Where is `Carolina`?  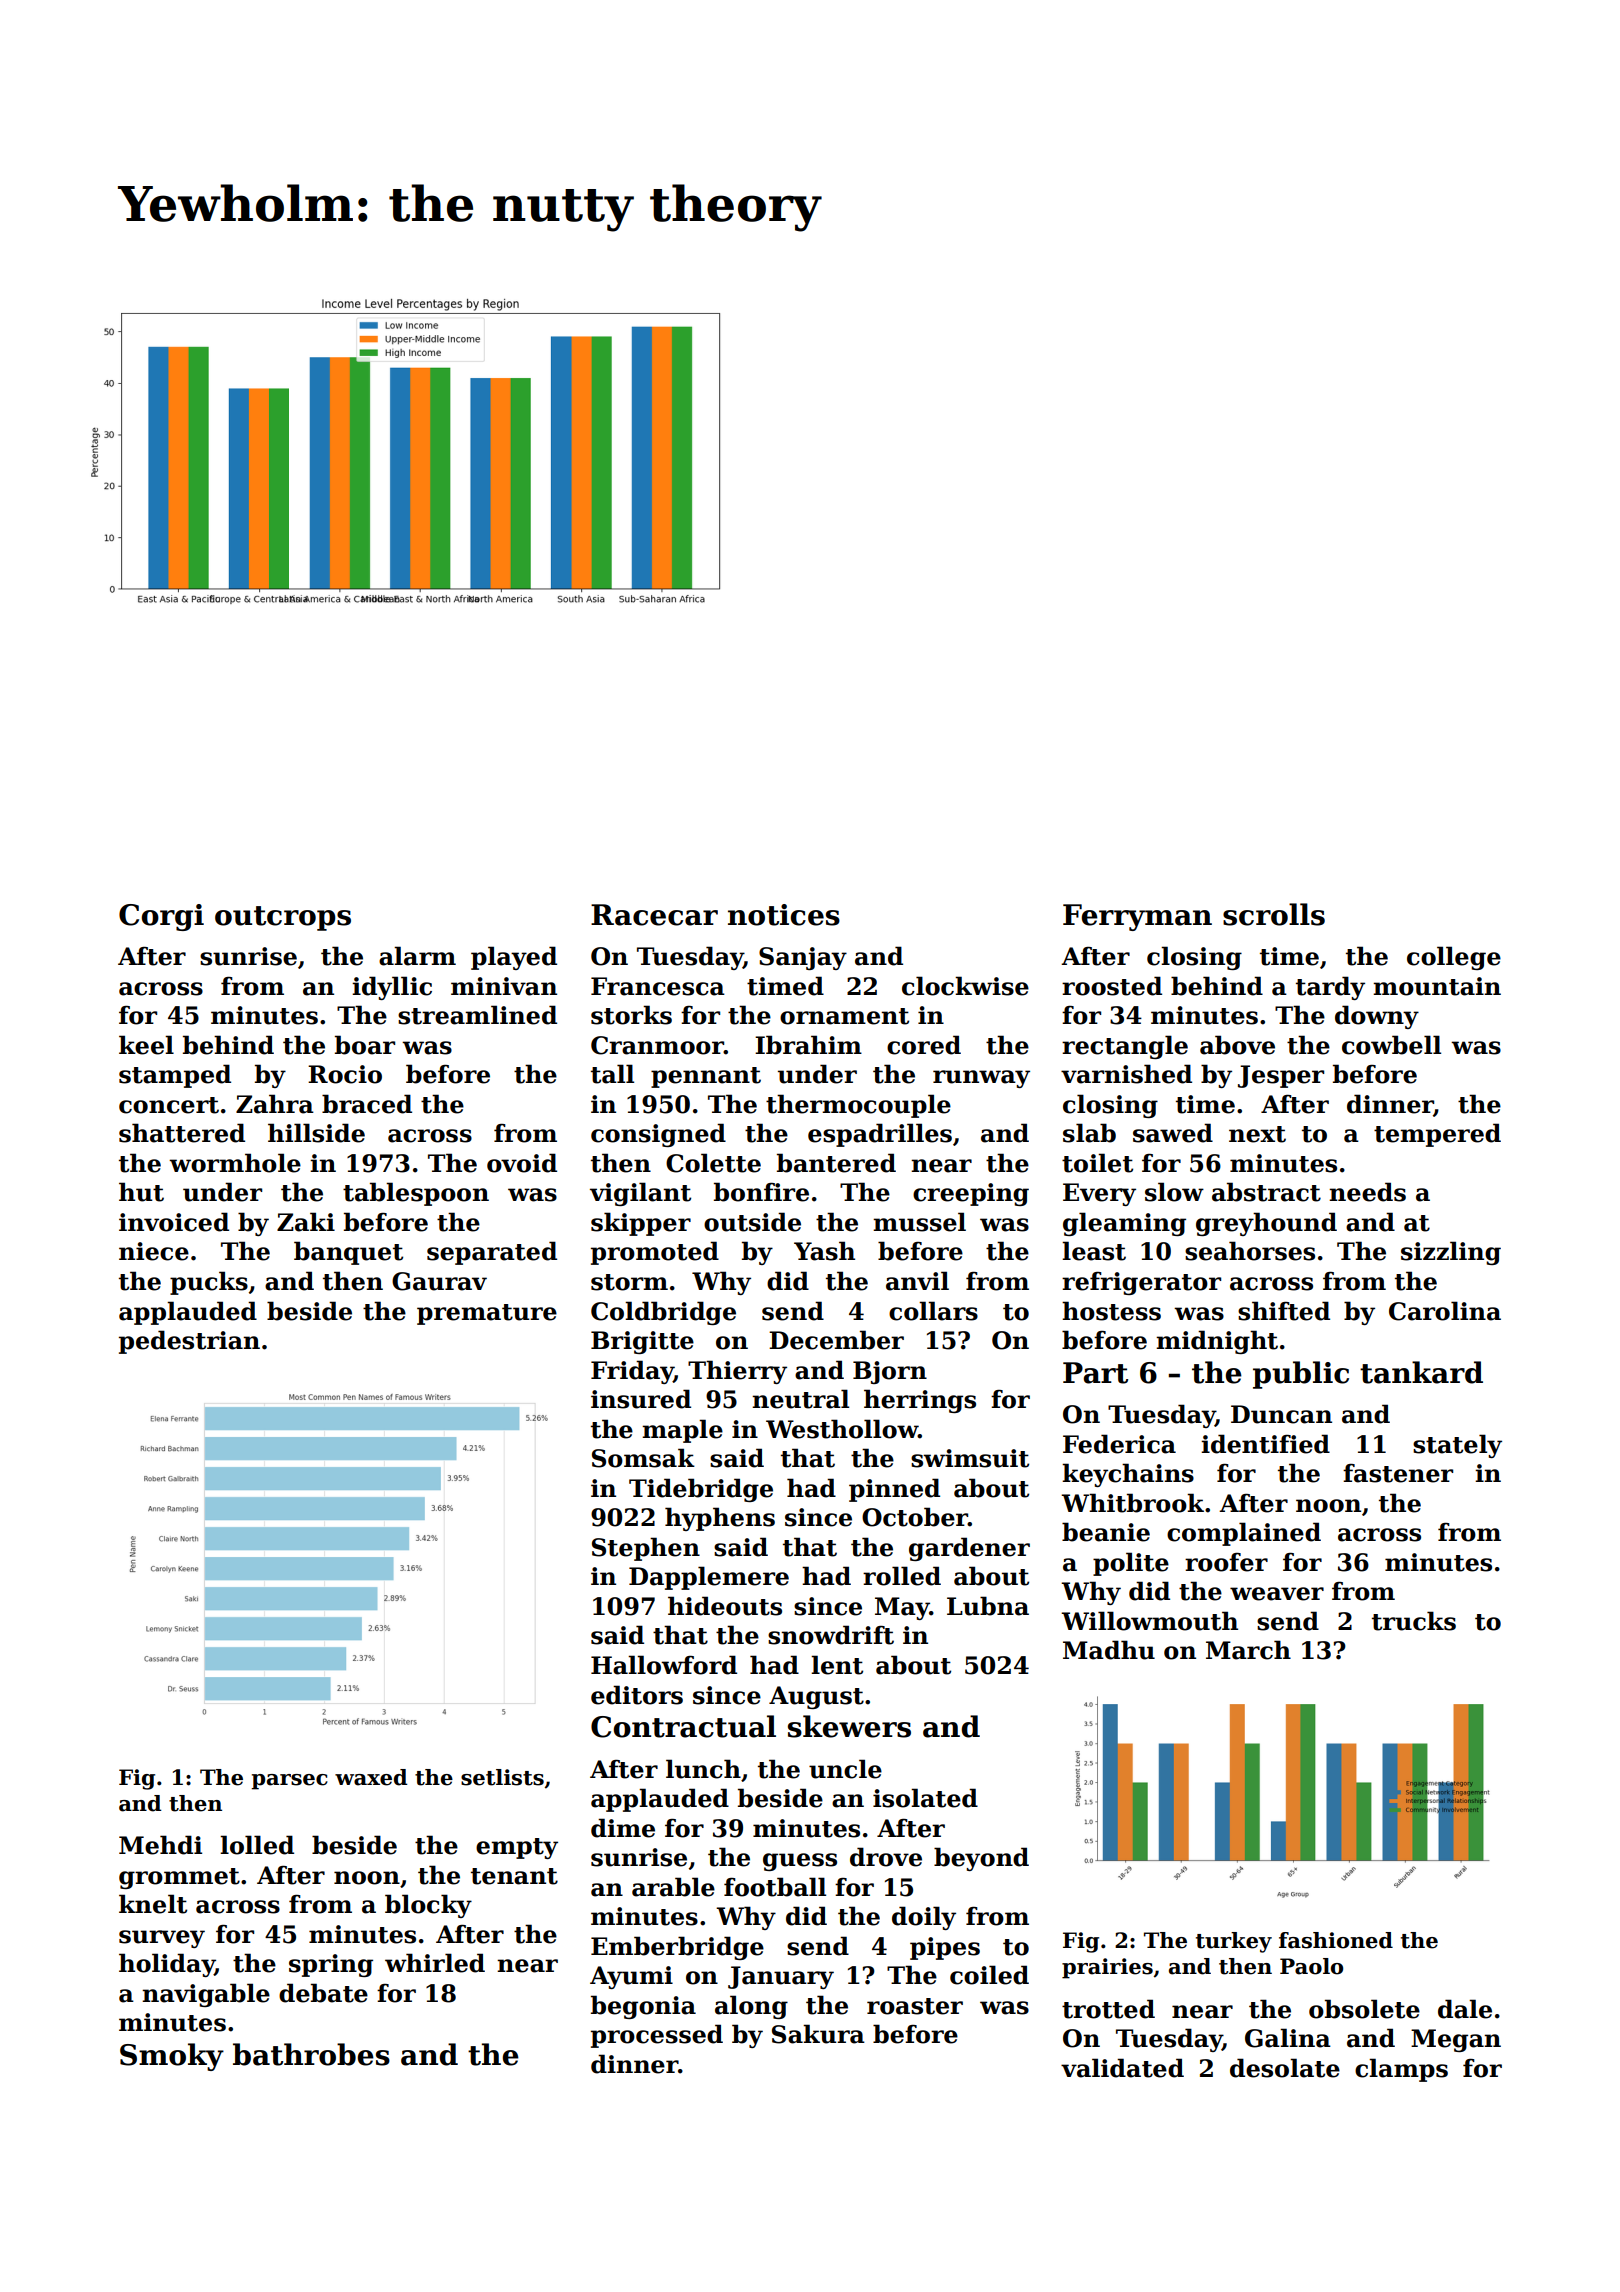
Carolina is located at coordinates (1445, 1311).
